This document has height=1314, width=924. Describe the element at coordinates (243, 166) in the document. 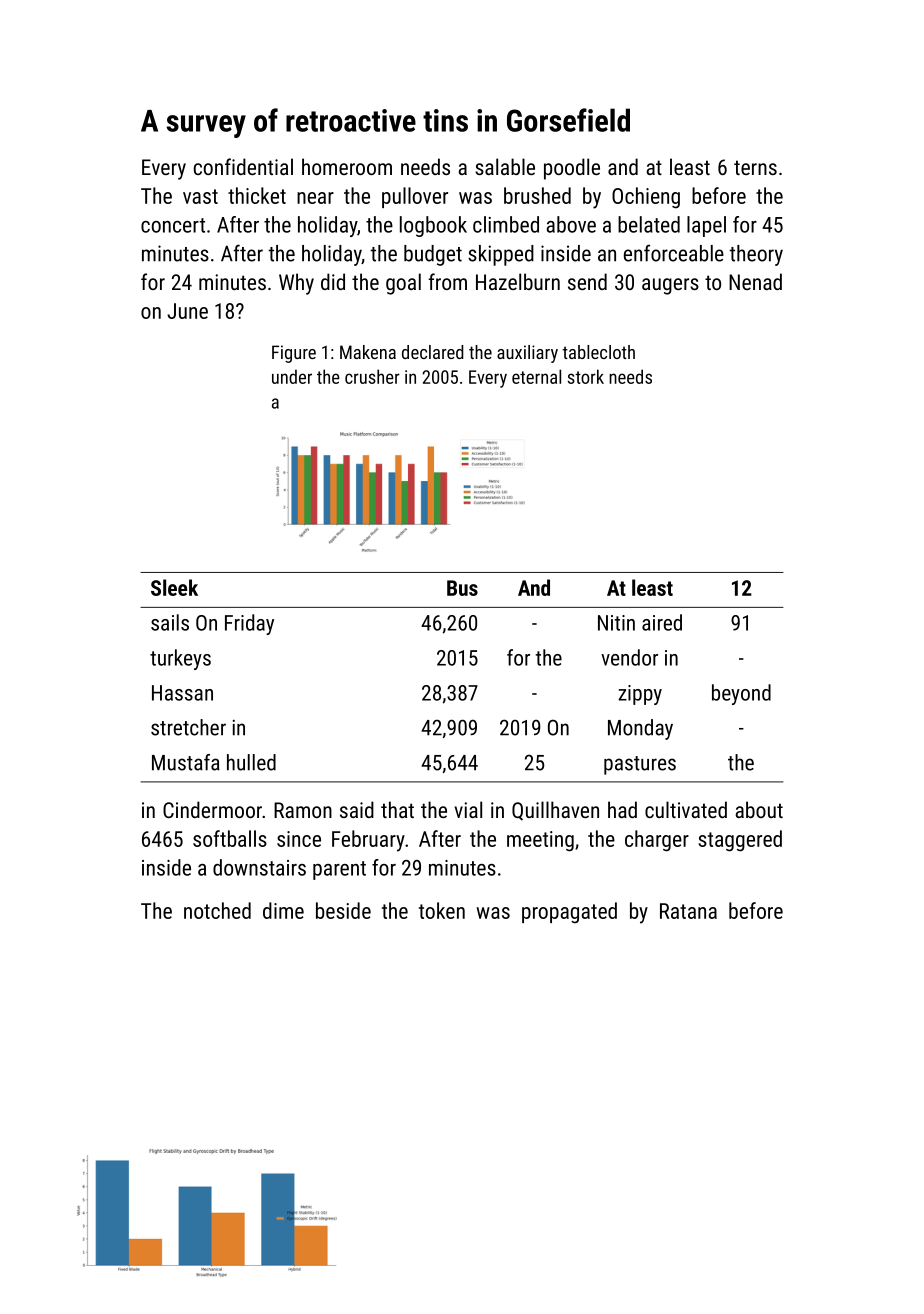

I see `confidential` at that location.
